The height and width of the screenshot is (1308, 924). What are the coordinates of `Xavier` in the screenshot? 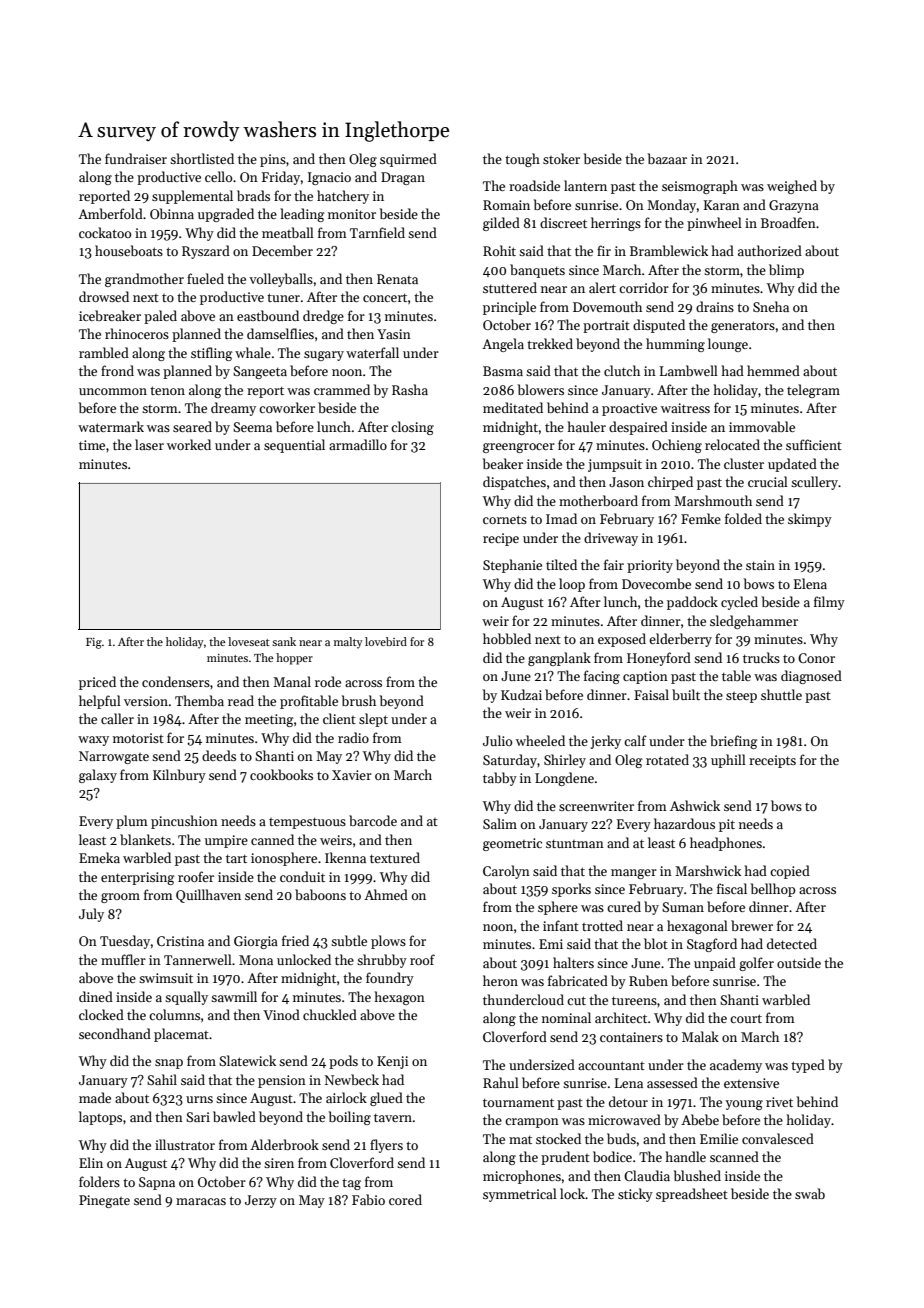 It's located at (352, 775).
